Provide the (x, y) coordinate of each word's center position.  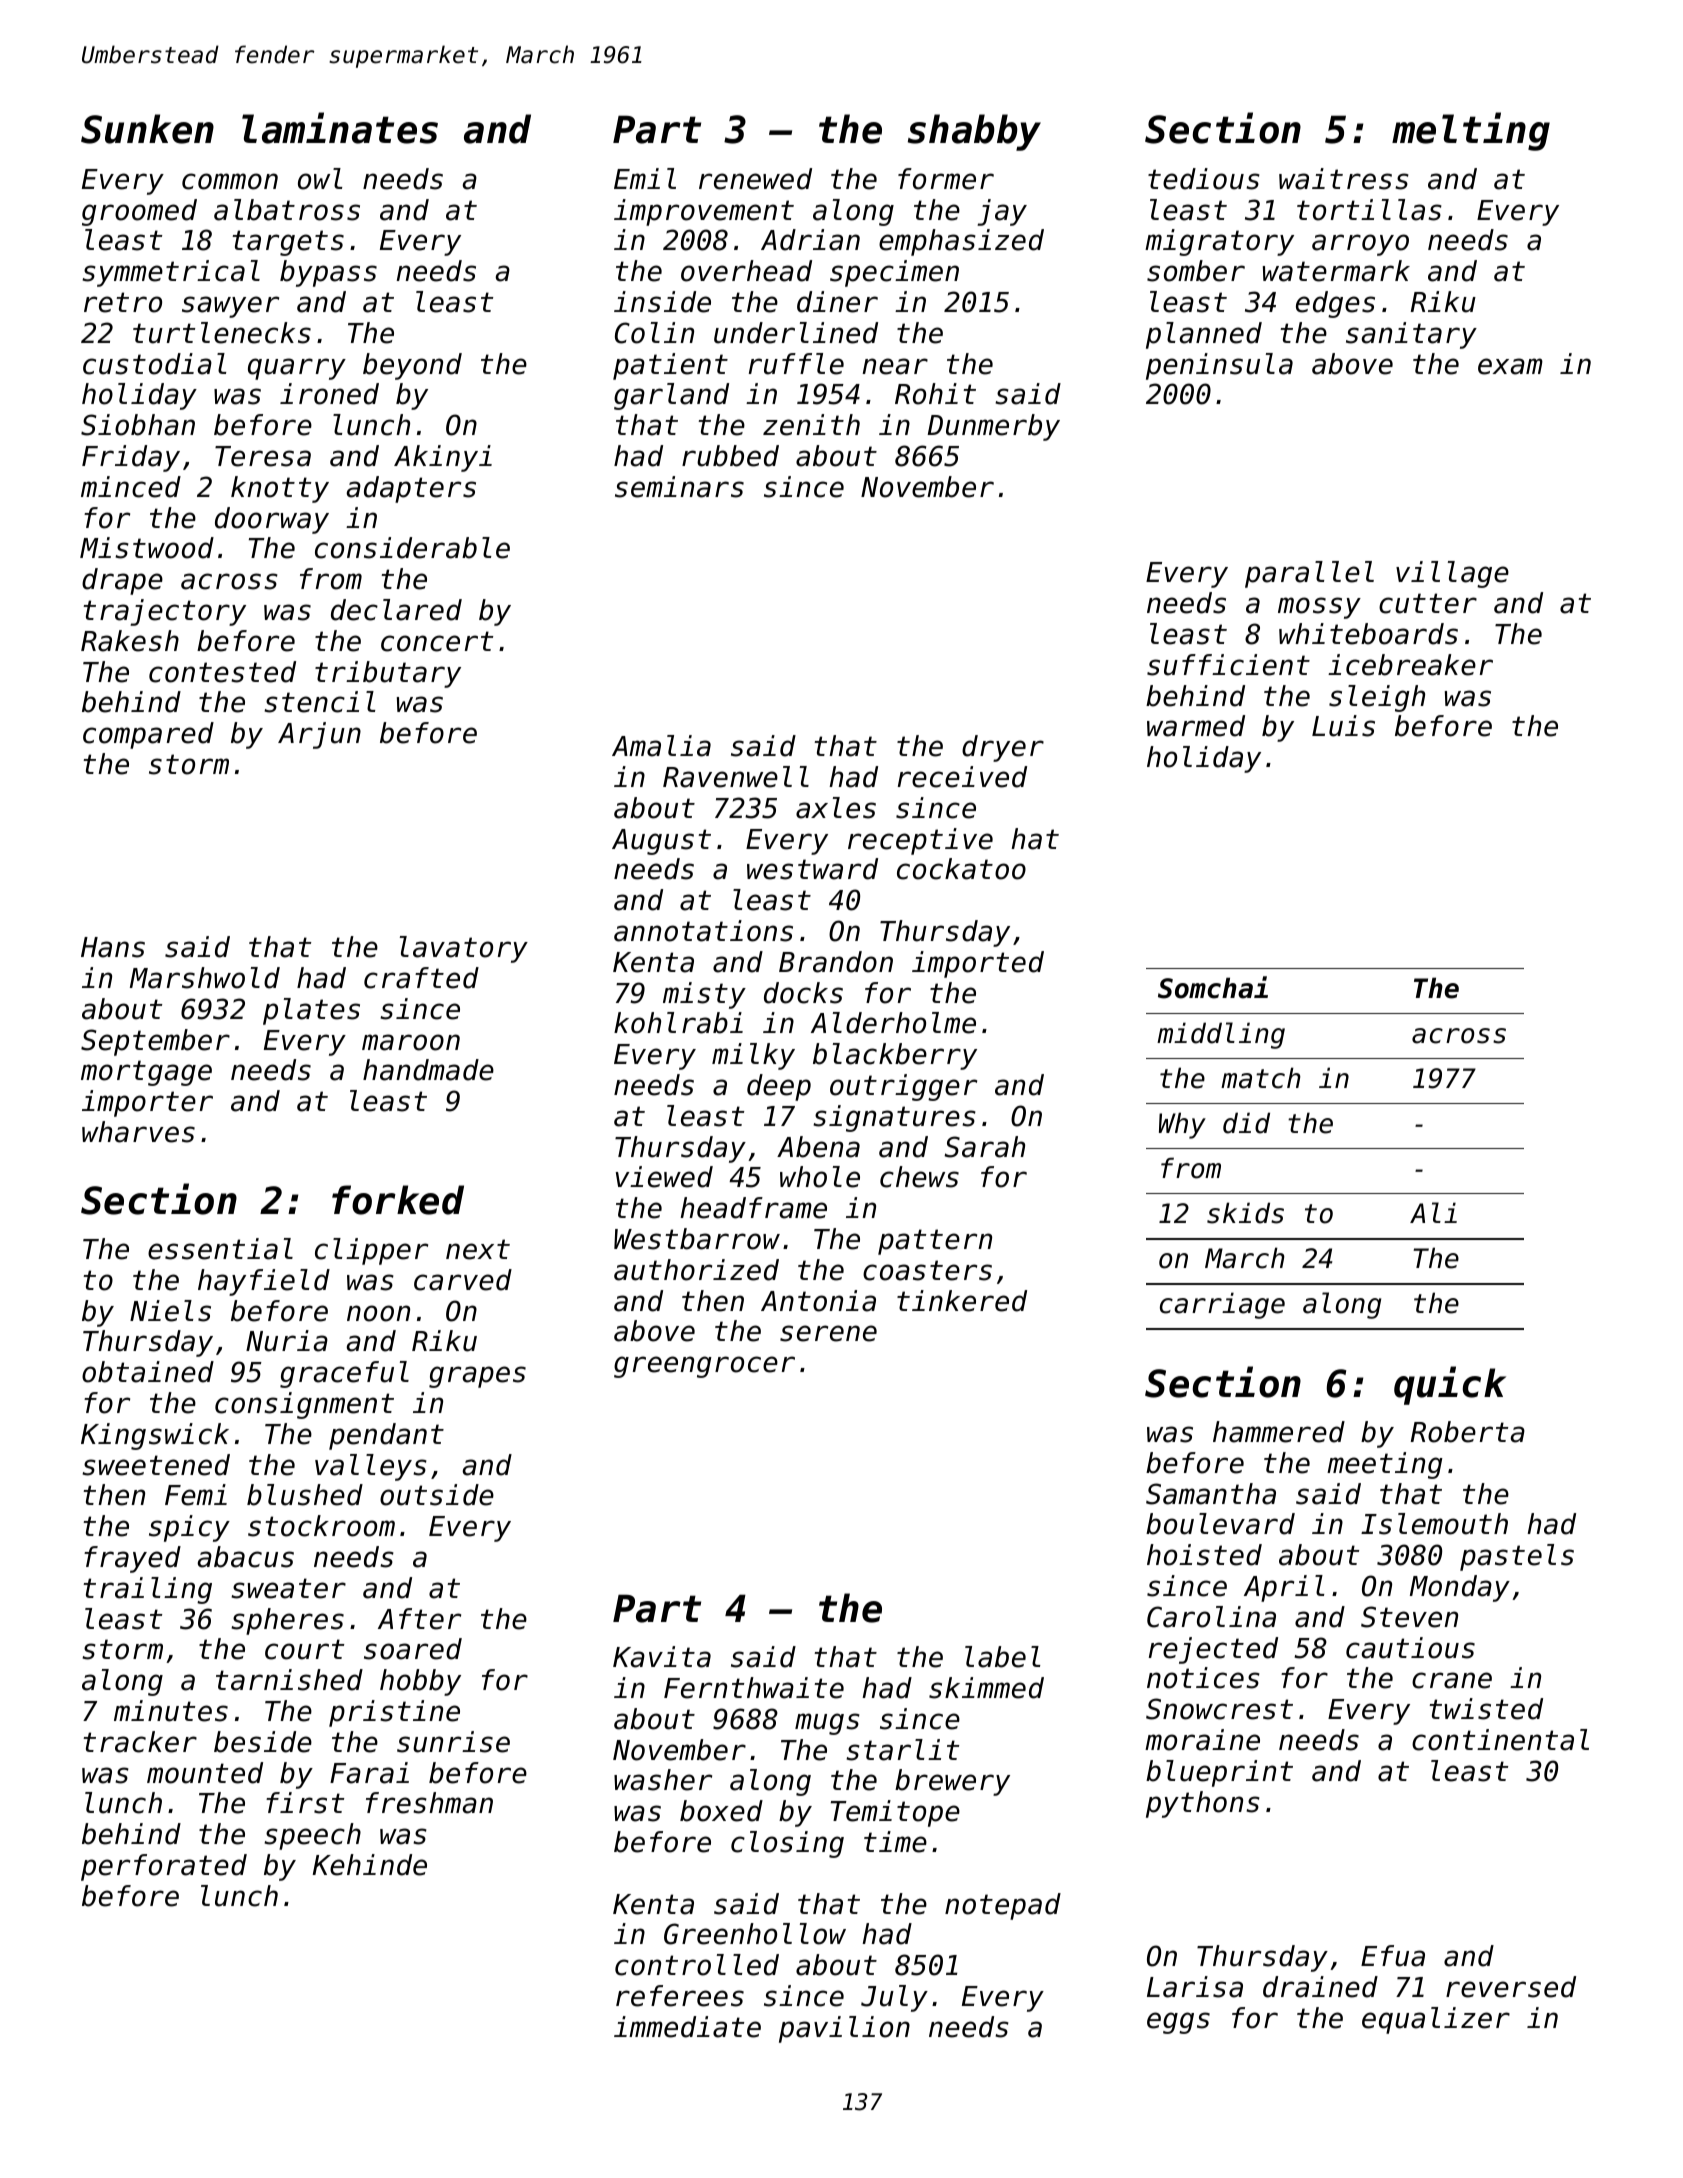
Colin (654, 333)
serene (828, 1333)
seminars (679, 487)
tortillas (1369, 210)
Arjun (319, 735)
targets (288, 243)
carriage (1222, 1305)
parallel (1309, 574)
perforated (164, 1867)
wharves (138, 1132)
